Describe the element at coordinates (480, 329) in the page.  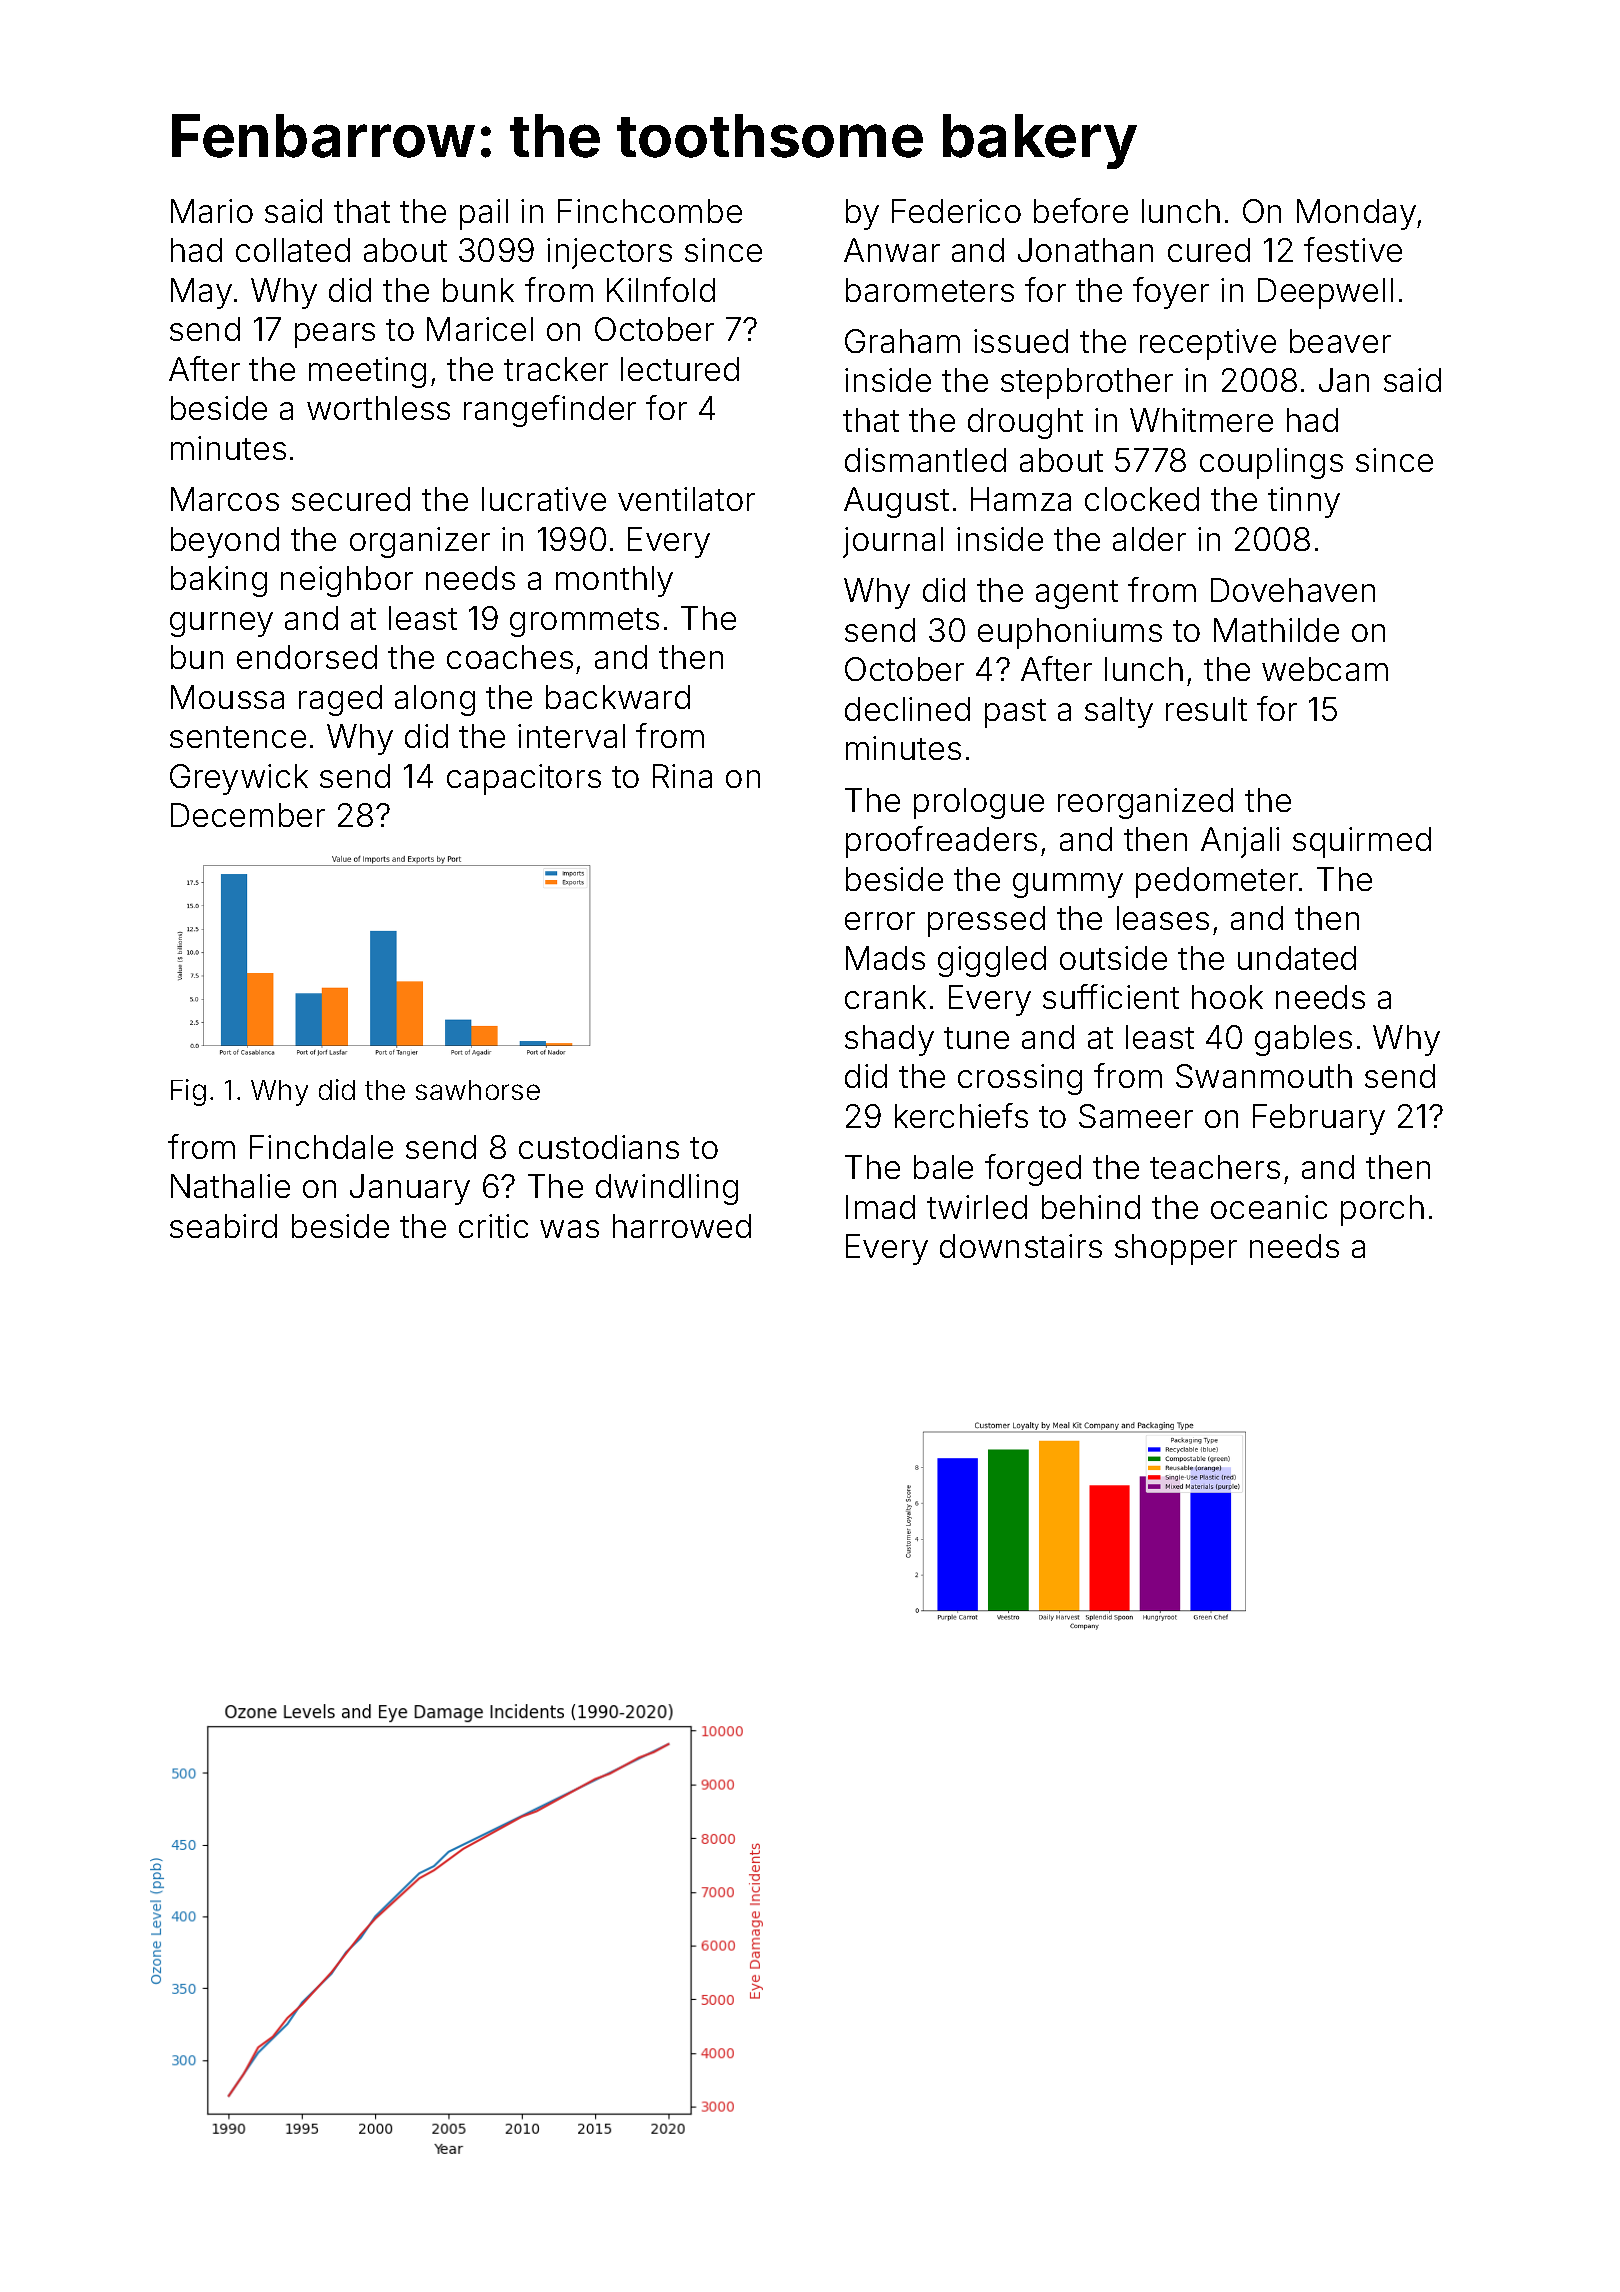
I see `Maricel` at that location.
